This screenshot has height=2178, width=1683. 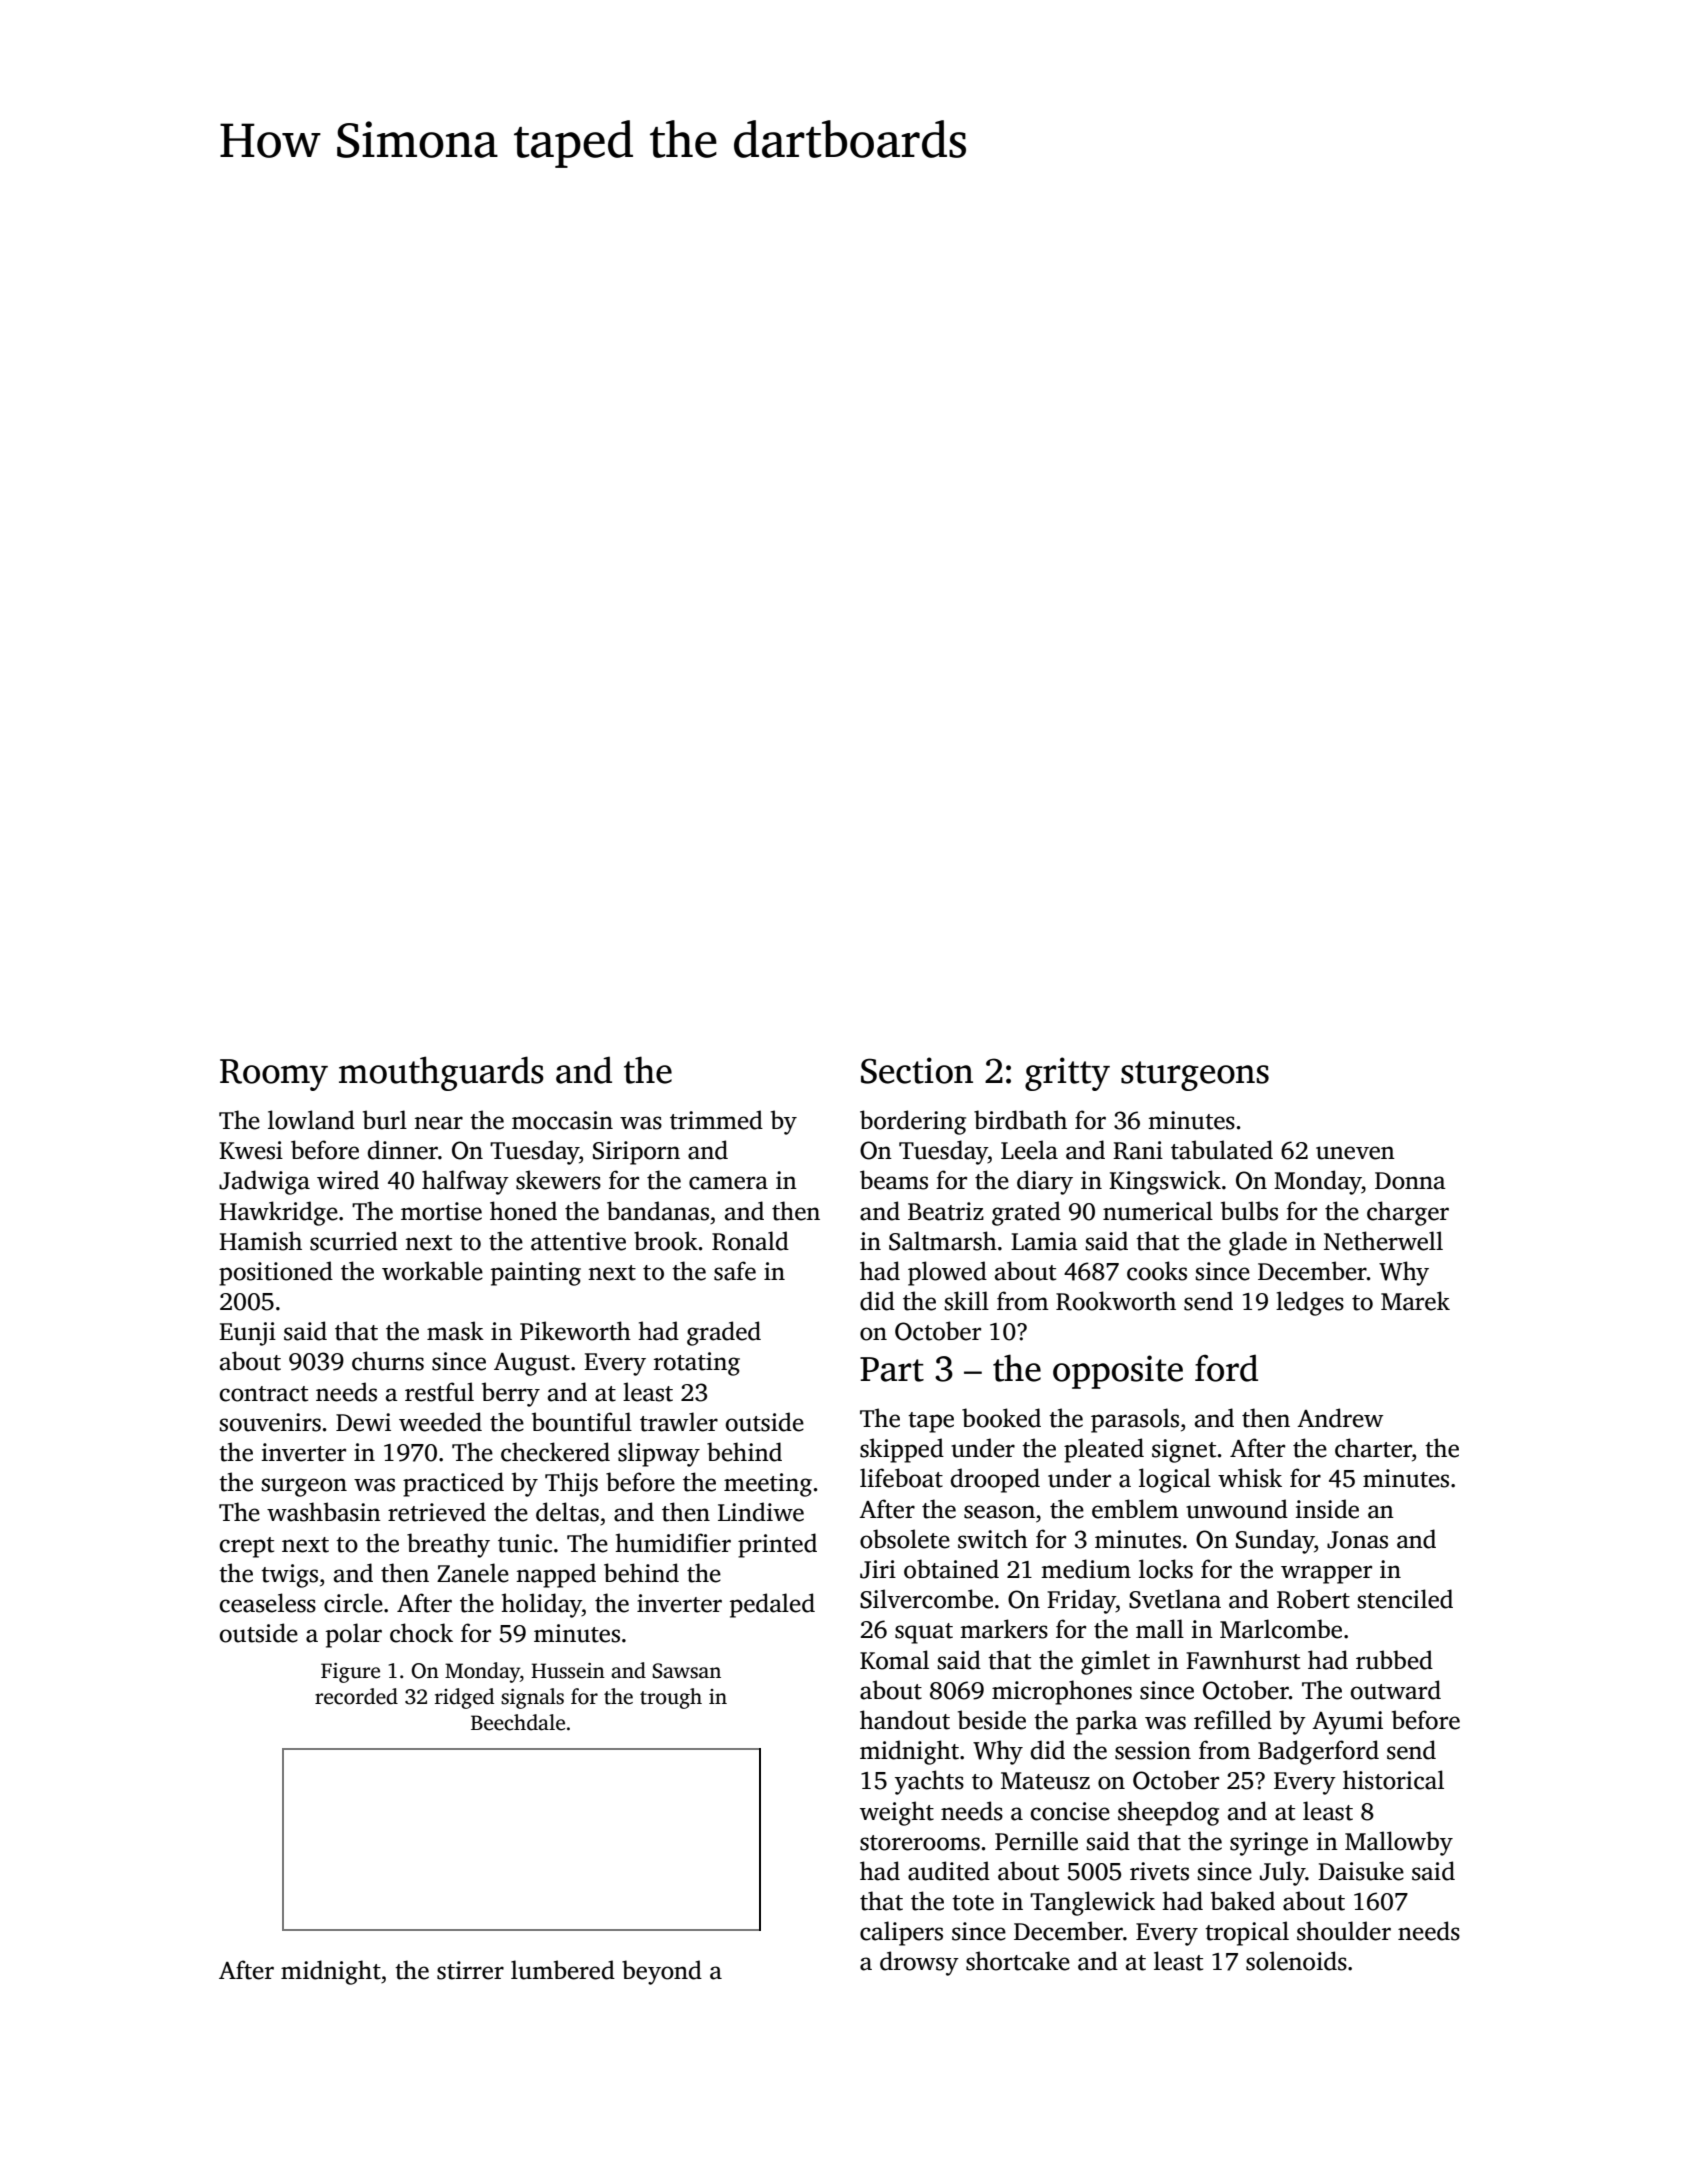 What do you see at coordinates (556, 1575) in the screenshot?
I see `napped` at bounding box center [556, 1575].
